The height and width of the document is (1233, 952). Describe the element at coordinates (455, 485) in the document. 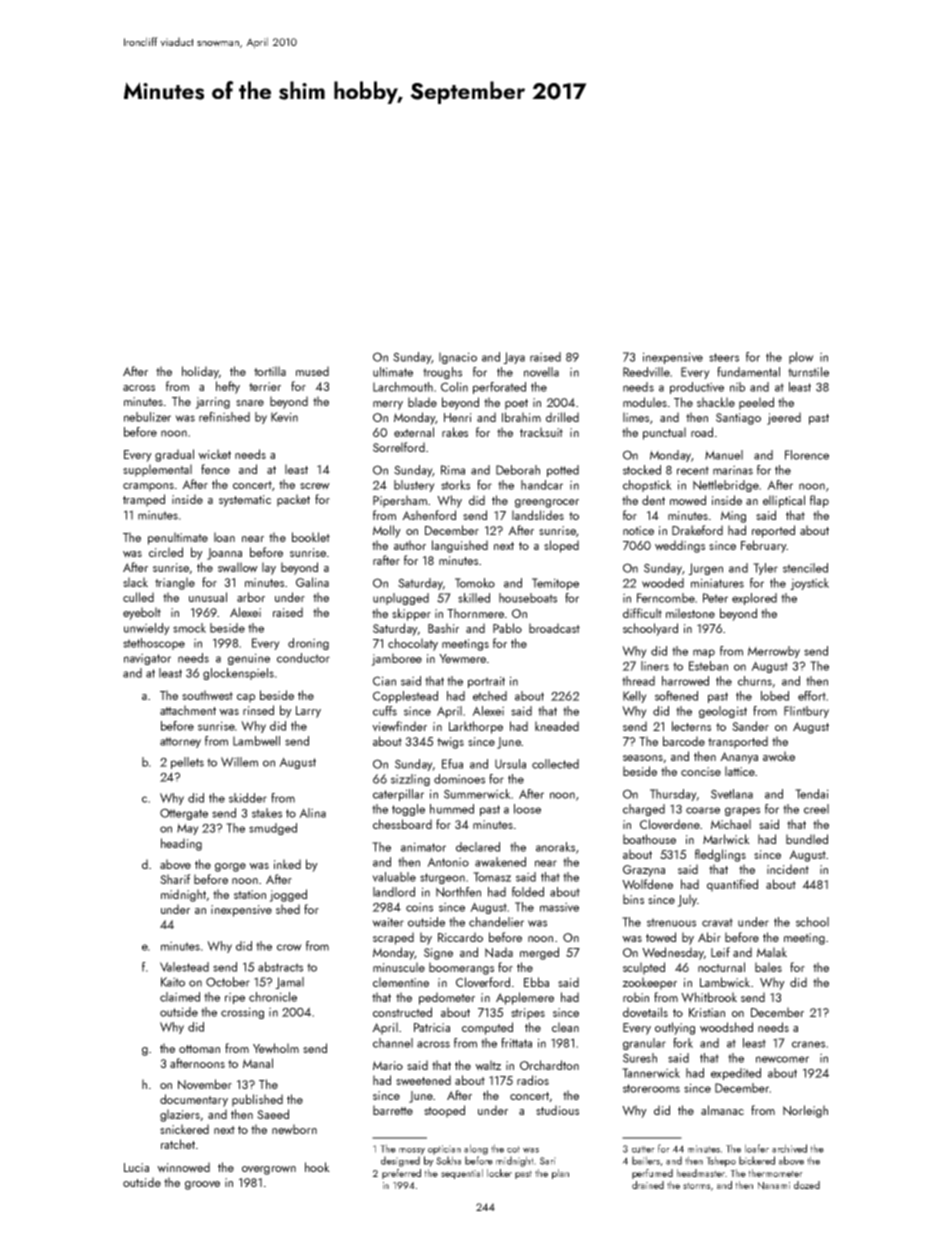

I see `storks` at that location.
